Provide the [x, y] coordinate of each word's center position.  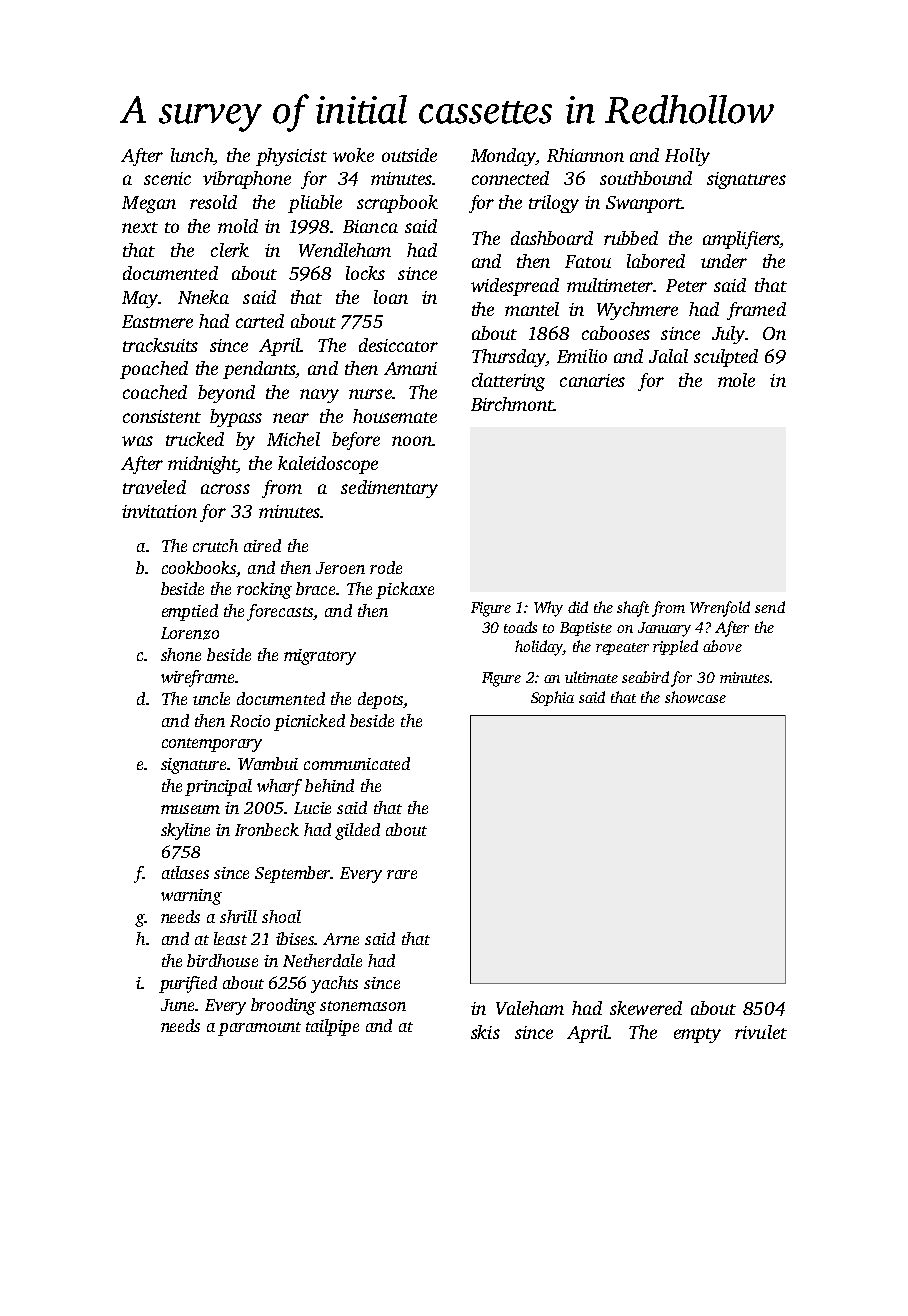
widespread [515, 287]
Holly [687, 157]
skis [485, 1032]
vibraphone [247, 180]
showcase [695, 697]
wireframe [197, 678]
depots [380, 700]
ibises [295, 938]
